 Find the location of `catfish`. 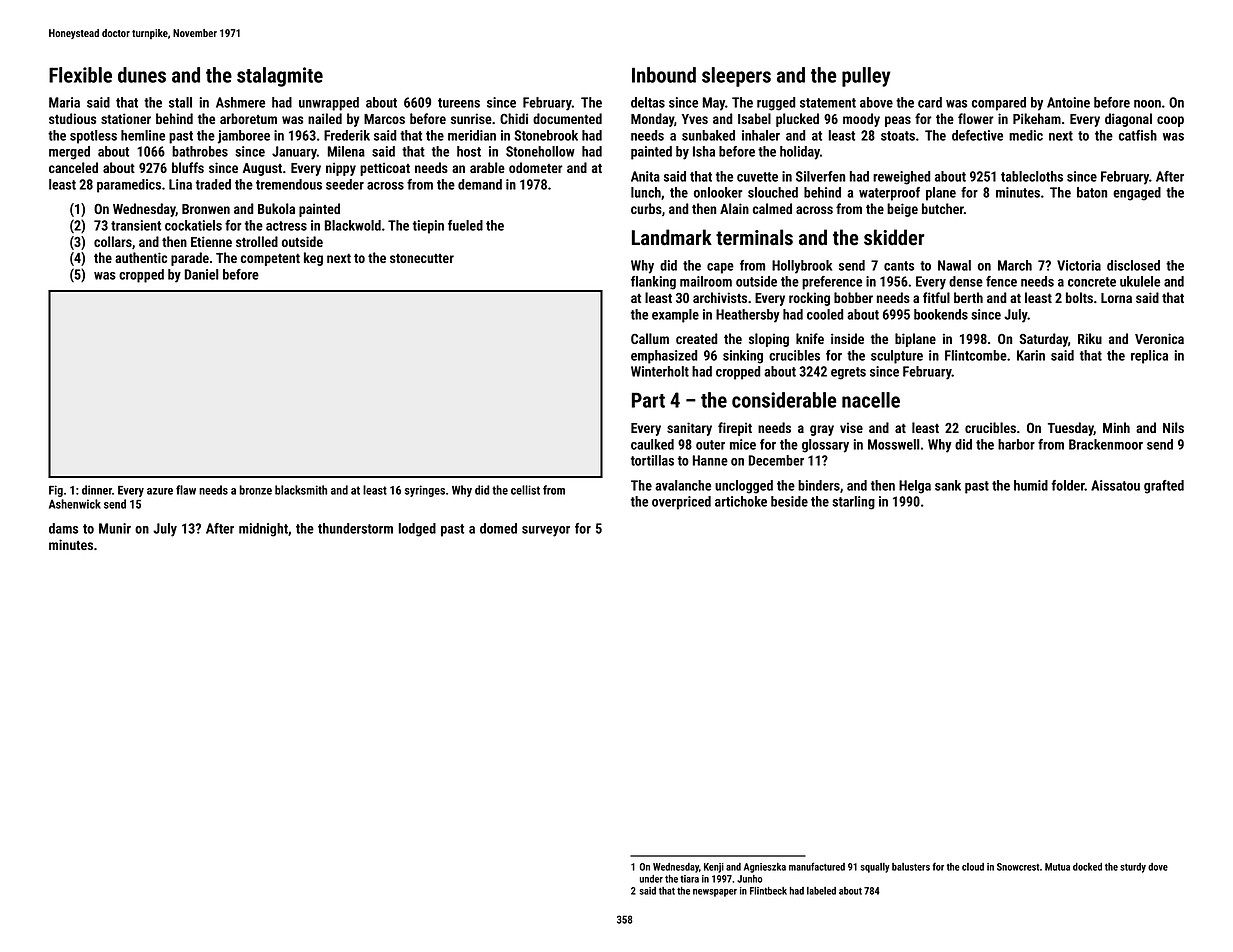

catfish is located at coordinates (1138, 135).
